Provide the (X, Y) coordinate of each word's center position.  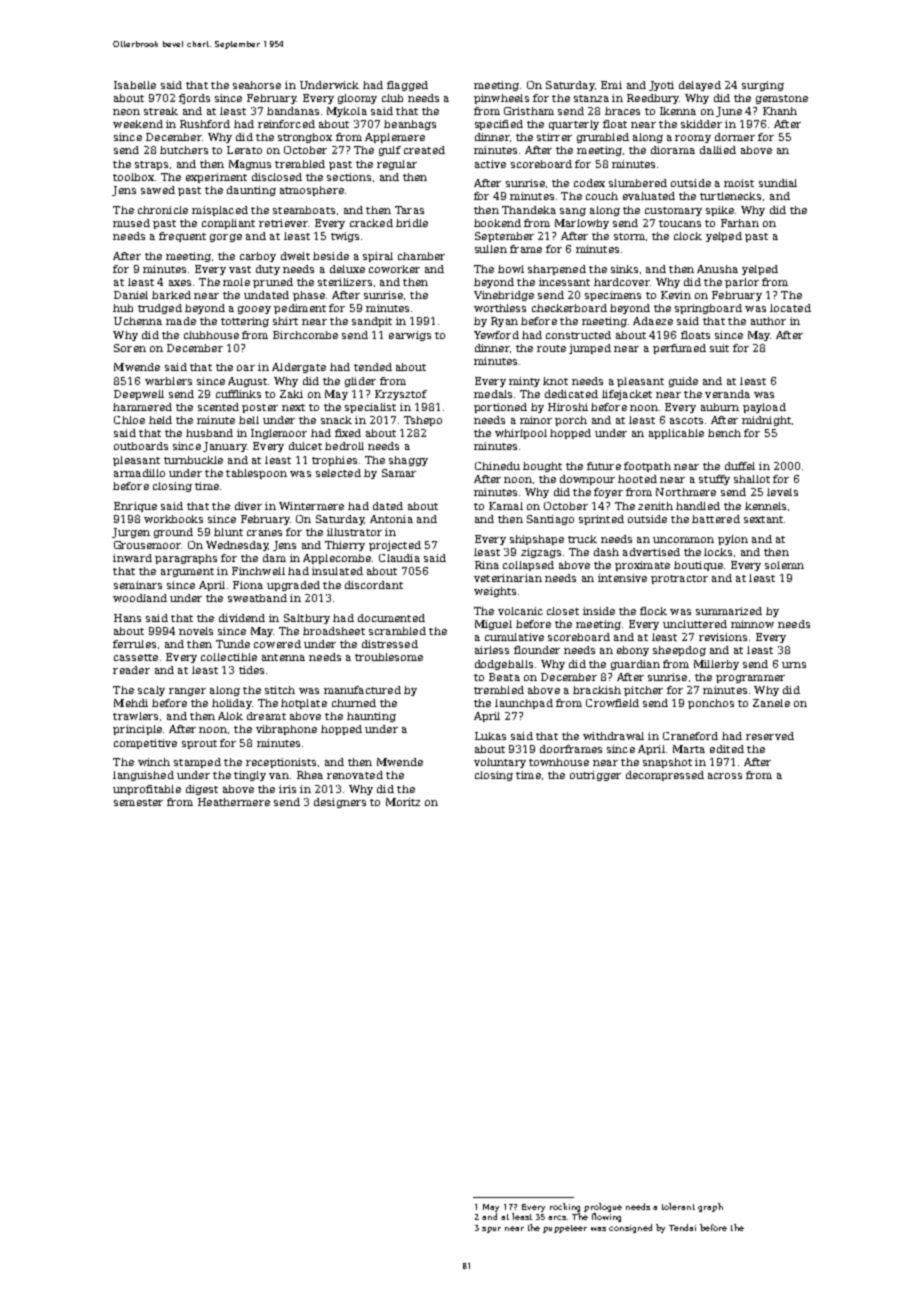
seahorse (257, 85)
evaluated (649, 196)
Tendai (682, 1227)
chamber (421, 256)
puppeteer (565, 1229)
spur (491, 1230)
